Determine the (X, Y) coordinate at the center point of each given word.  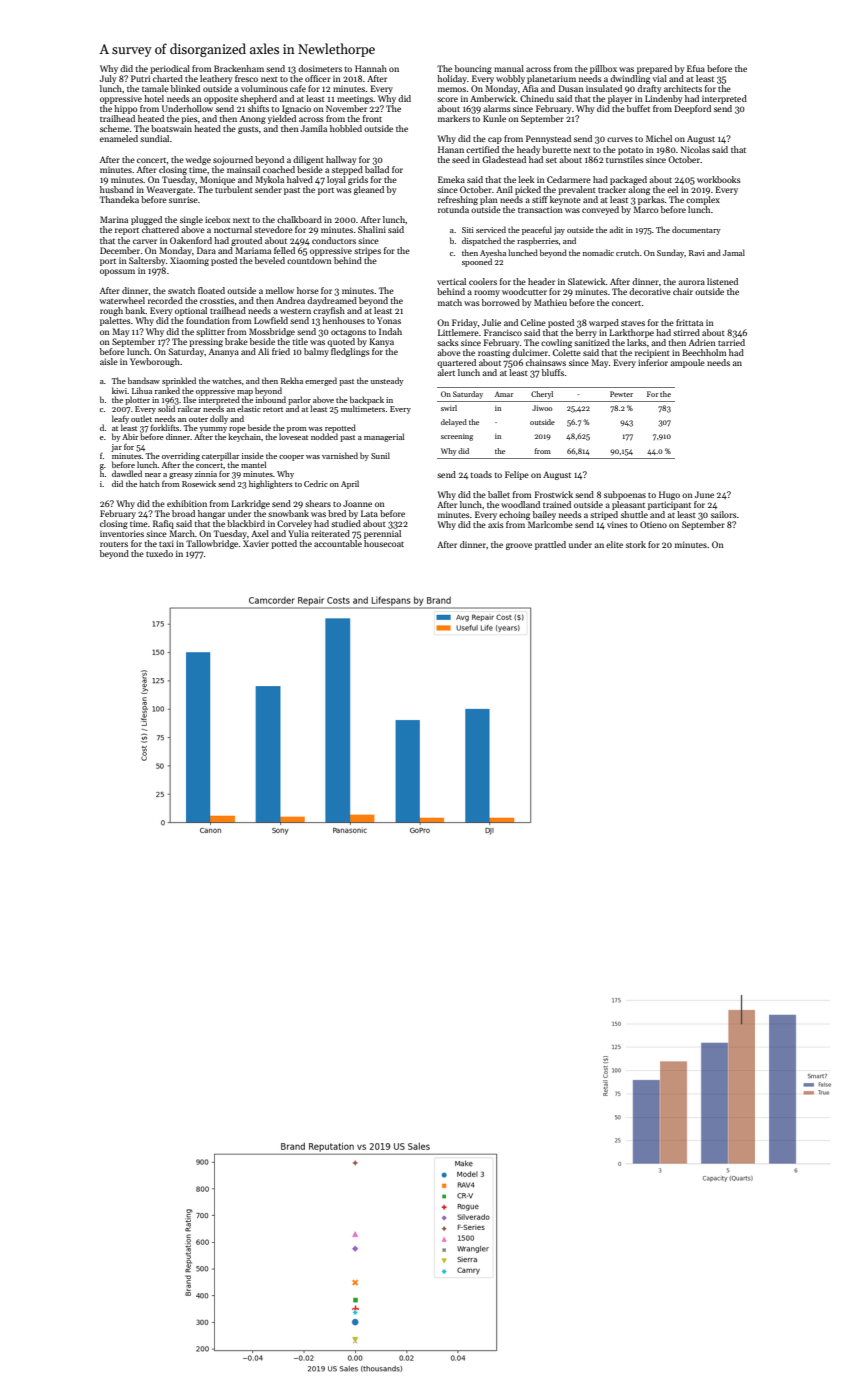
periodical (170, 69)
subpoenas (625, 495)
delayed (454, 423)
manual (509, 68)
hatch (149, 483)
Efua (696, 68)
